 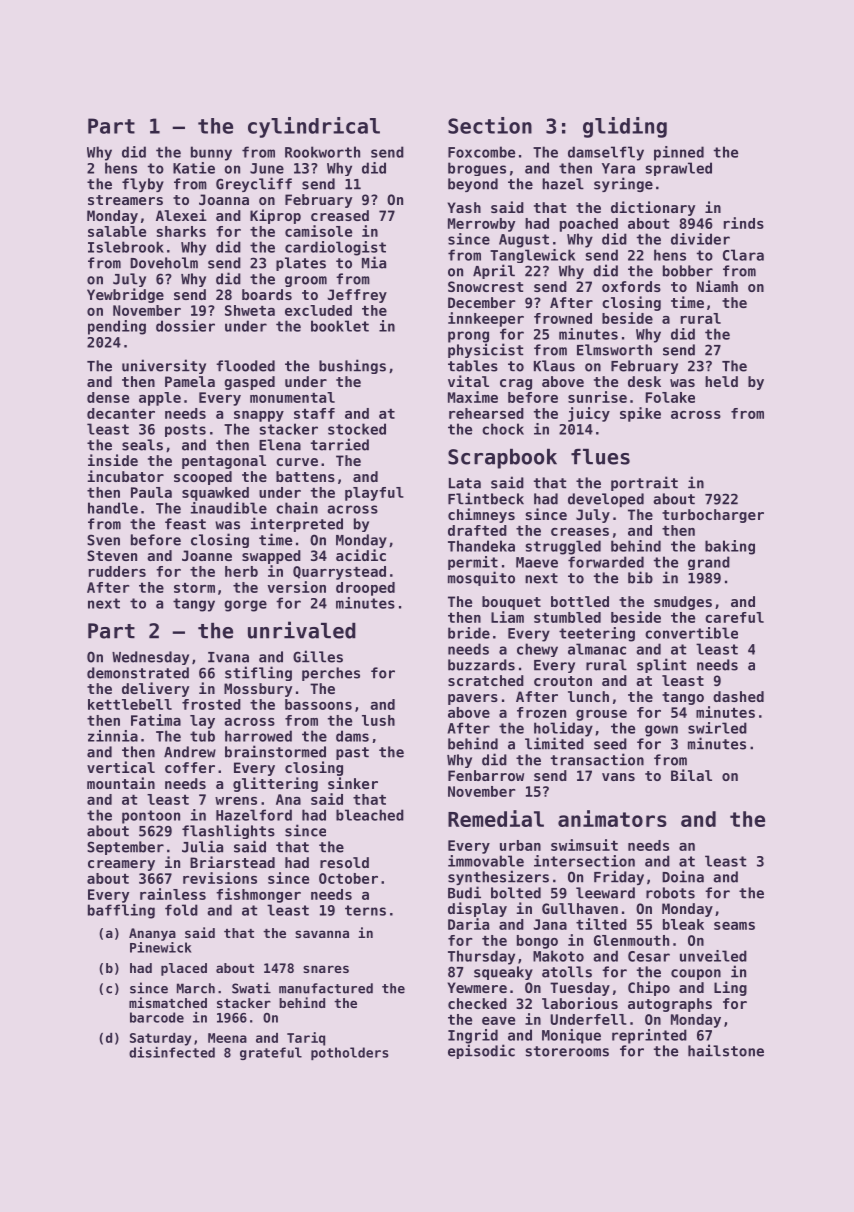 What do you see at coordinates (211, 153) in the screenshot?
I see `bunny` at bounding box center [211, 153].
